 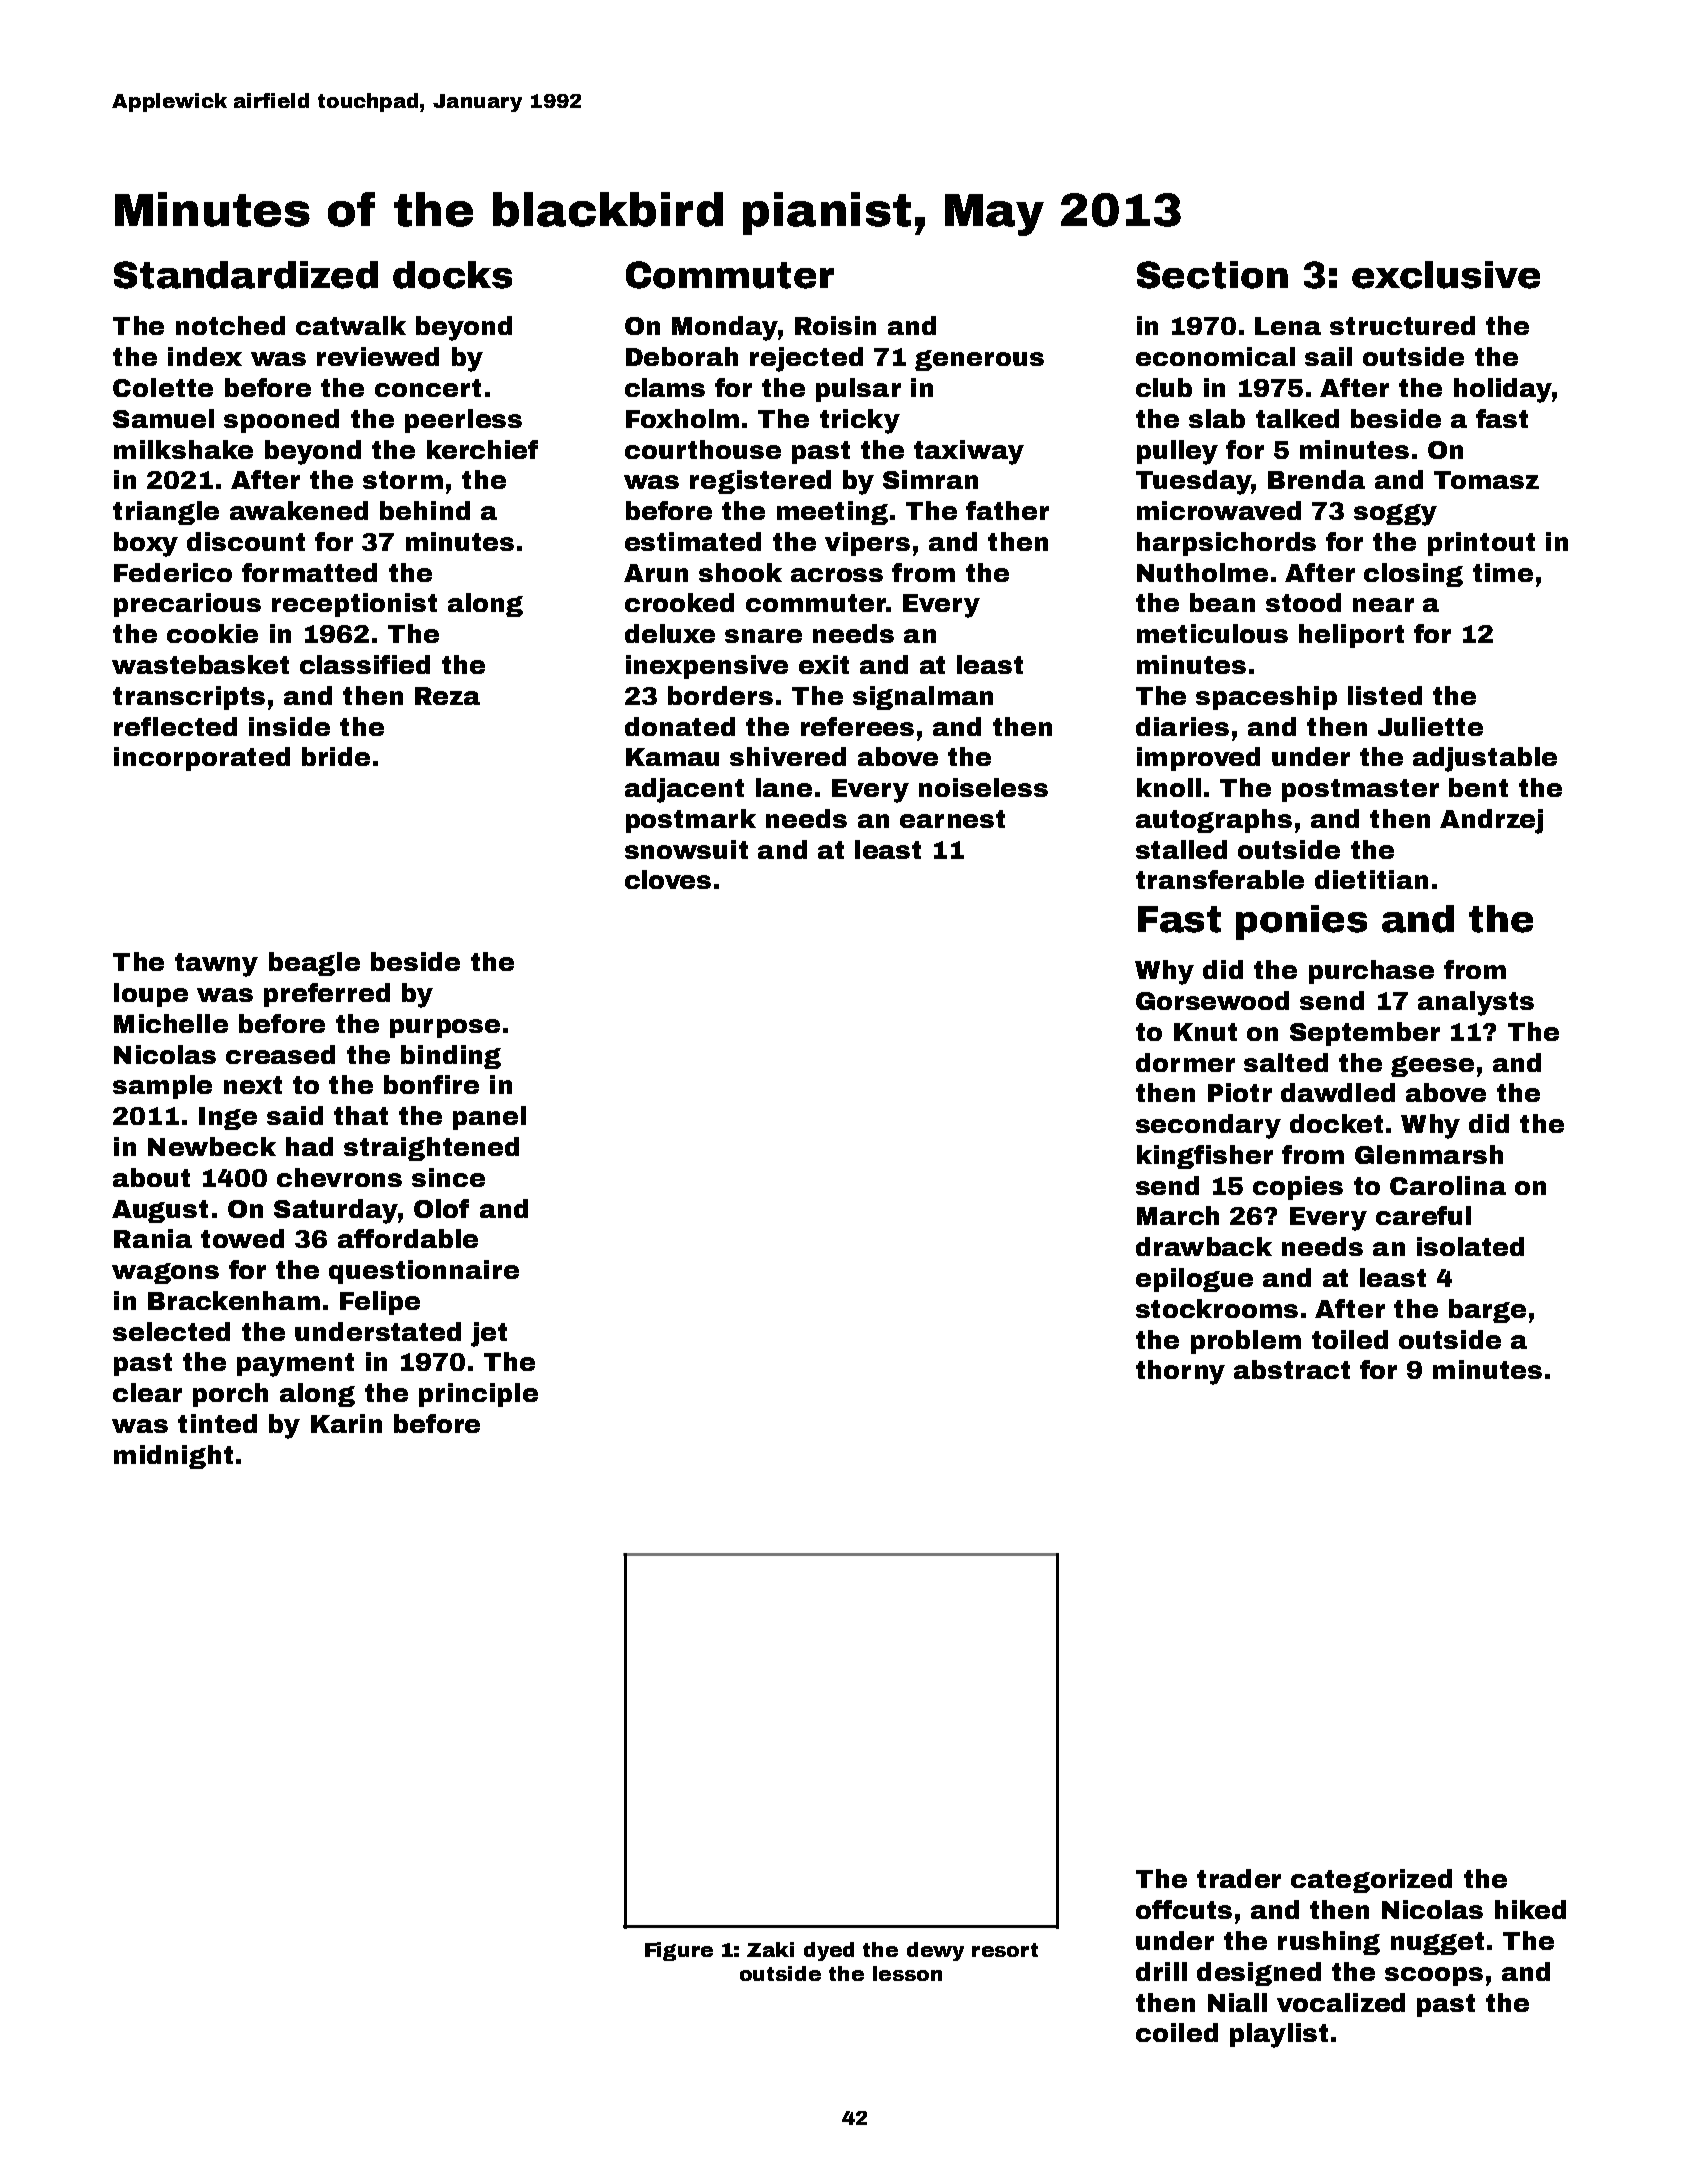 What do you see at coordinates (1180, 1372) in the screenshot?
I see `thorny` at bounding box center [1180, 1372].
